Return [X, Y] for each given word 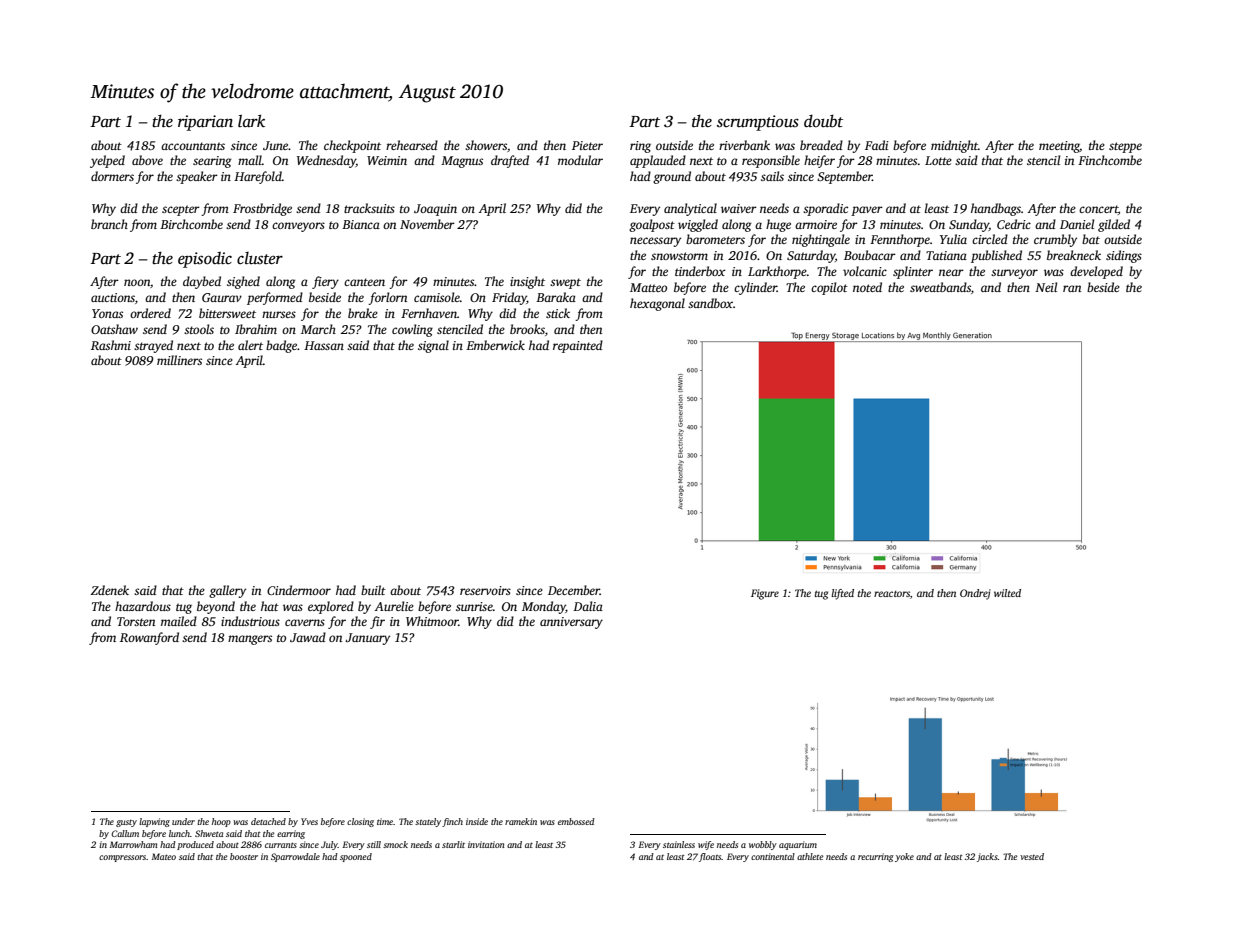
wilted [1007, 593]
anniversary [571, 623]
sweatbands [940, 287]
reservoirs [485, 590]
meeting [1059, 147]
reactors [892, 594]
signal [433, 346]
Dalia [588, 606]
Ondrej [975, 594]
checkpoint [352, 146]
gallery [227, 591]
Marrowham [134, 844]
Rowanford [149, 638]
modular [580, 160]
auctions [113, 297]
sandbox [710, 303]
